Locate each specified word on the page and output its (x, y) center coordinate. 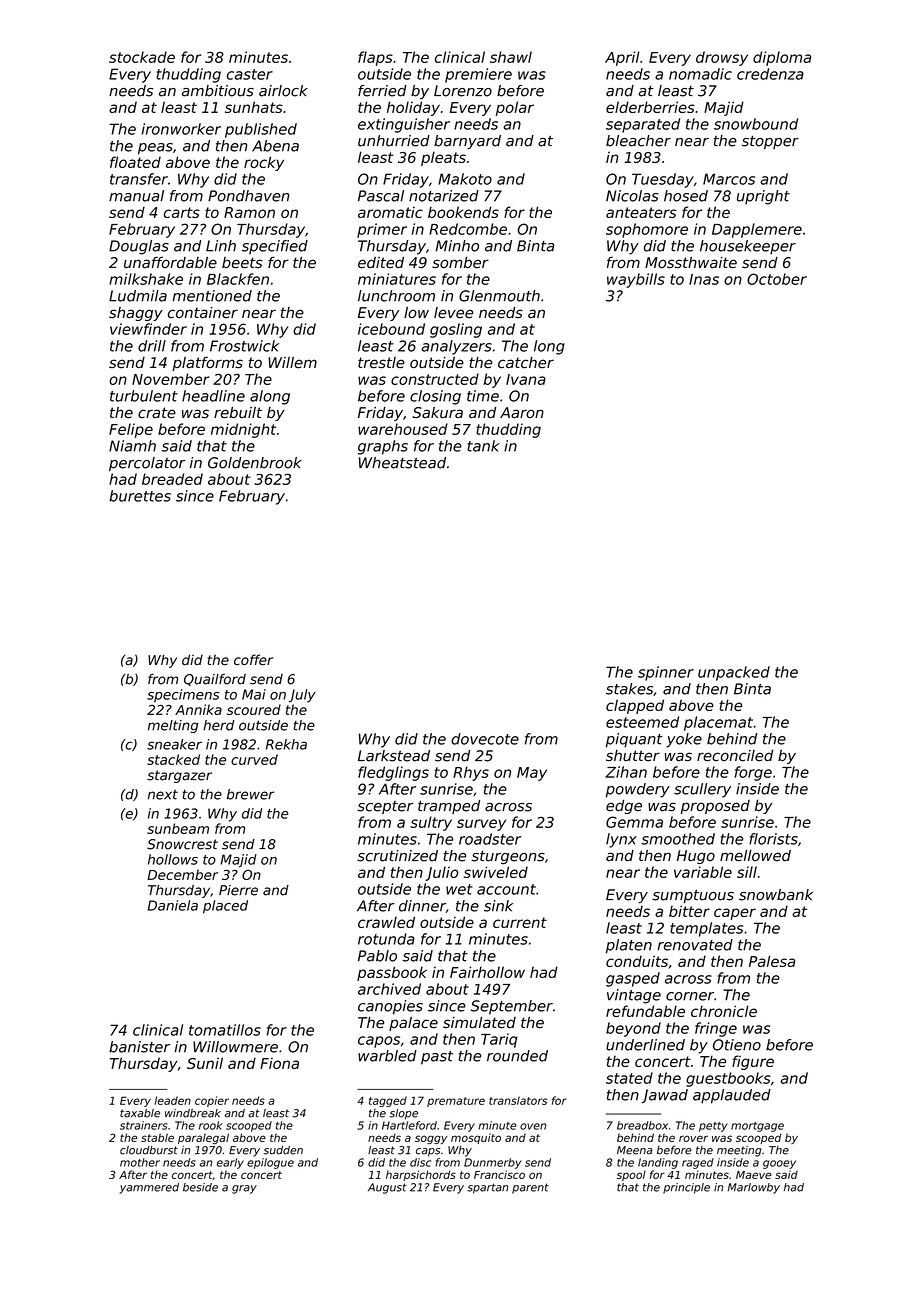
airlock (283, 91)
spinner (666, 673)
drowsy (722, 58)
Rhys (471, 773)
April (622, 58)
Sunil (205, 1063)
